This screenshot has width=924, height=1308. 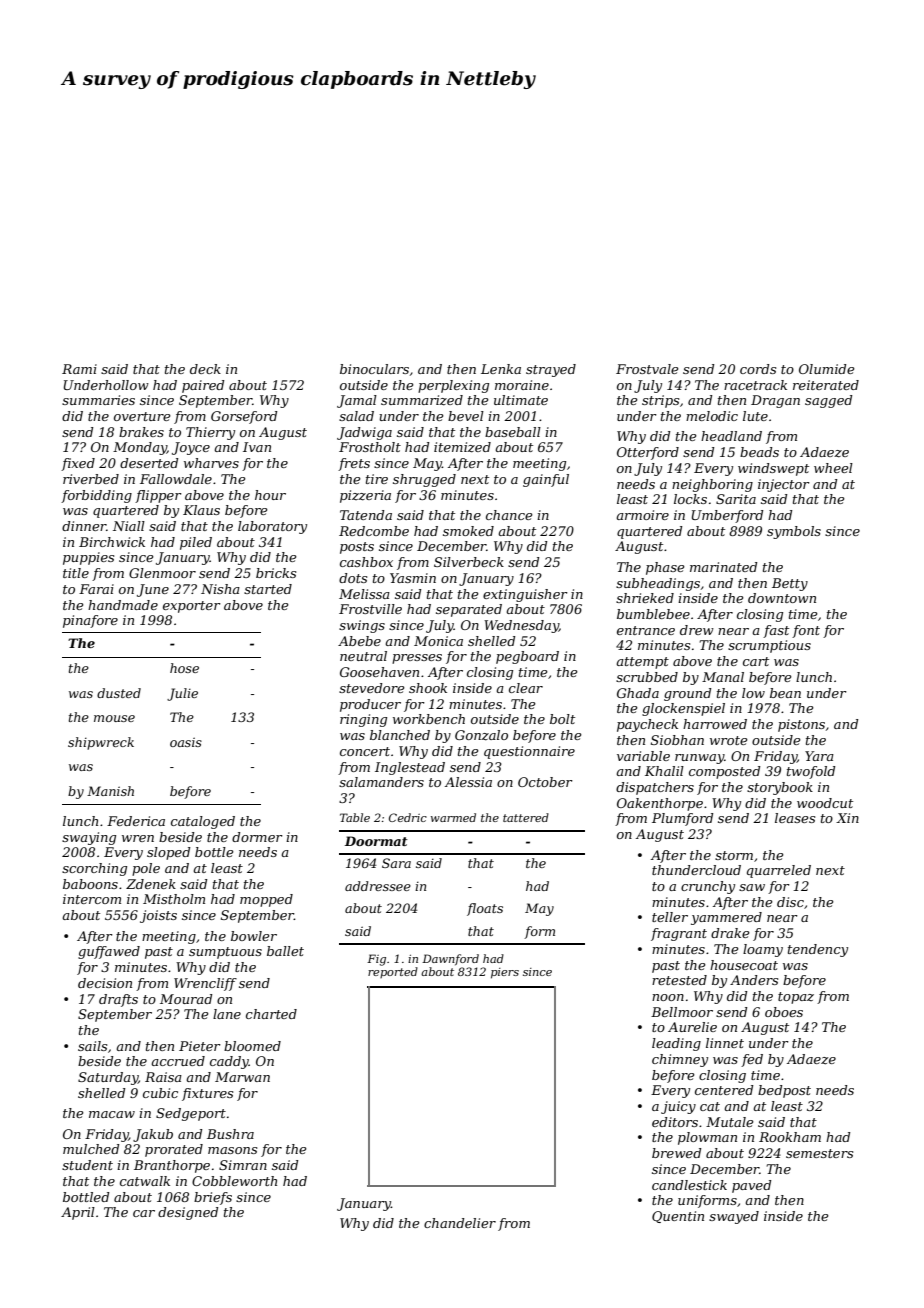 I want to click on chandelier, so click(x=460, y=1223).
